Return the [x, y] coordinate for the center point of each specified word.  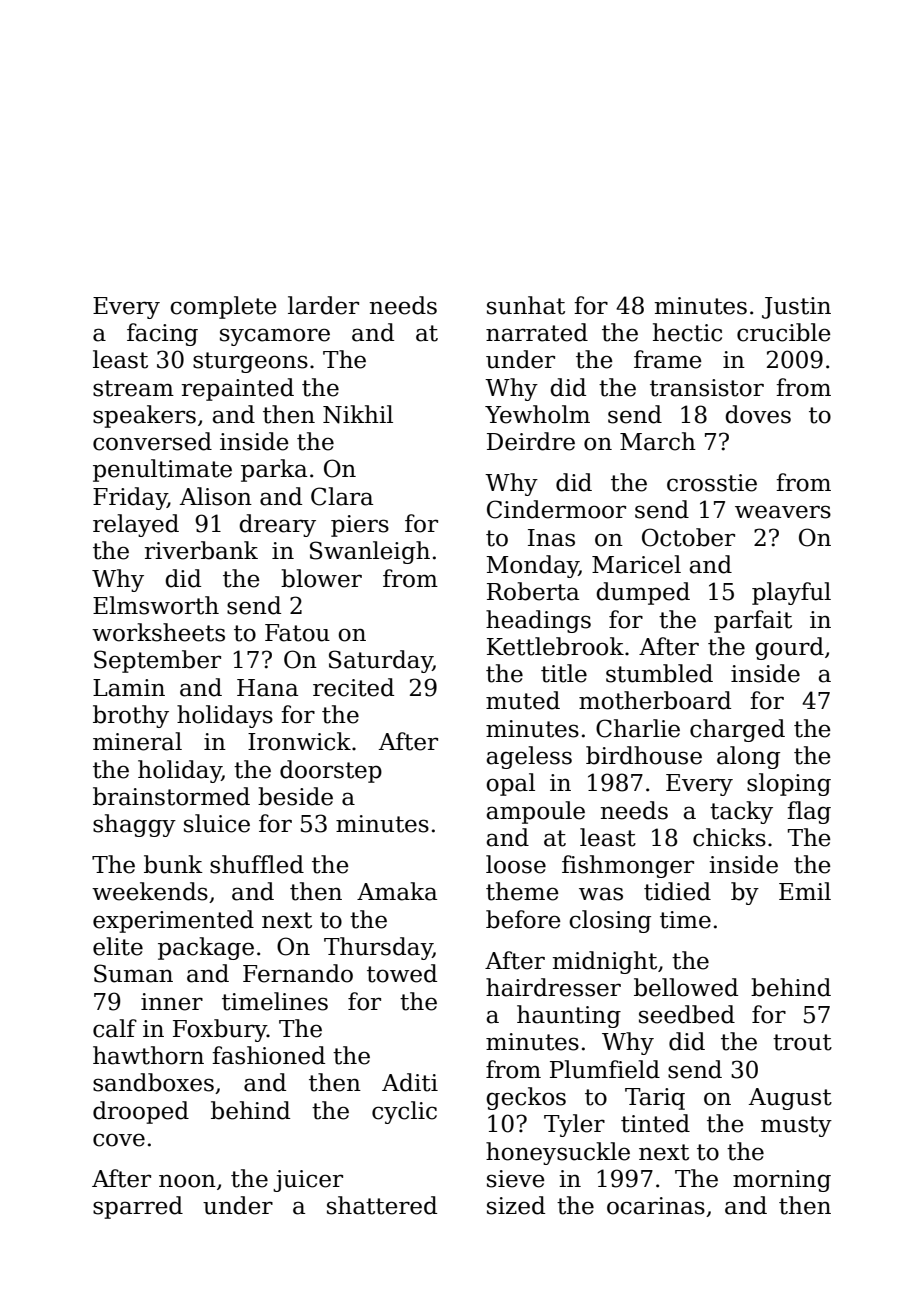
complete [223, 307]
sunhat [526, 305]
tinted [655, 1123]
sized [516, 1205]
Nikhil [358, 414]
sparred [138, 1207]
